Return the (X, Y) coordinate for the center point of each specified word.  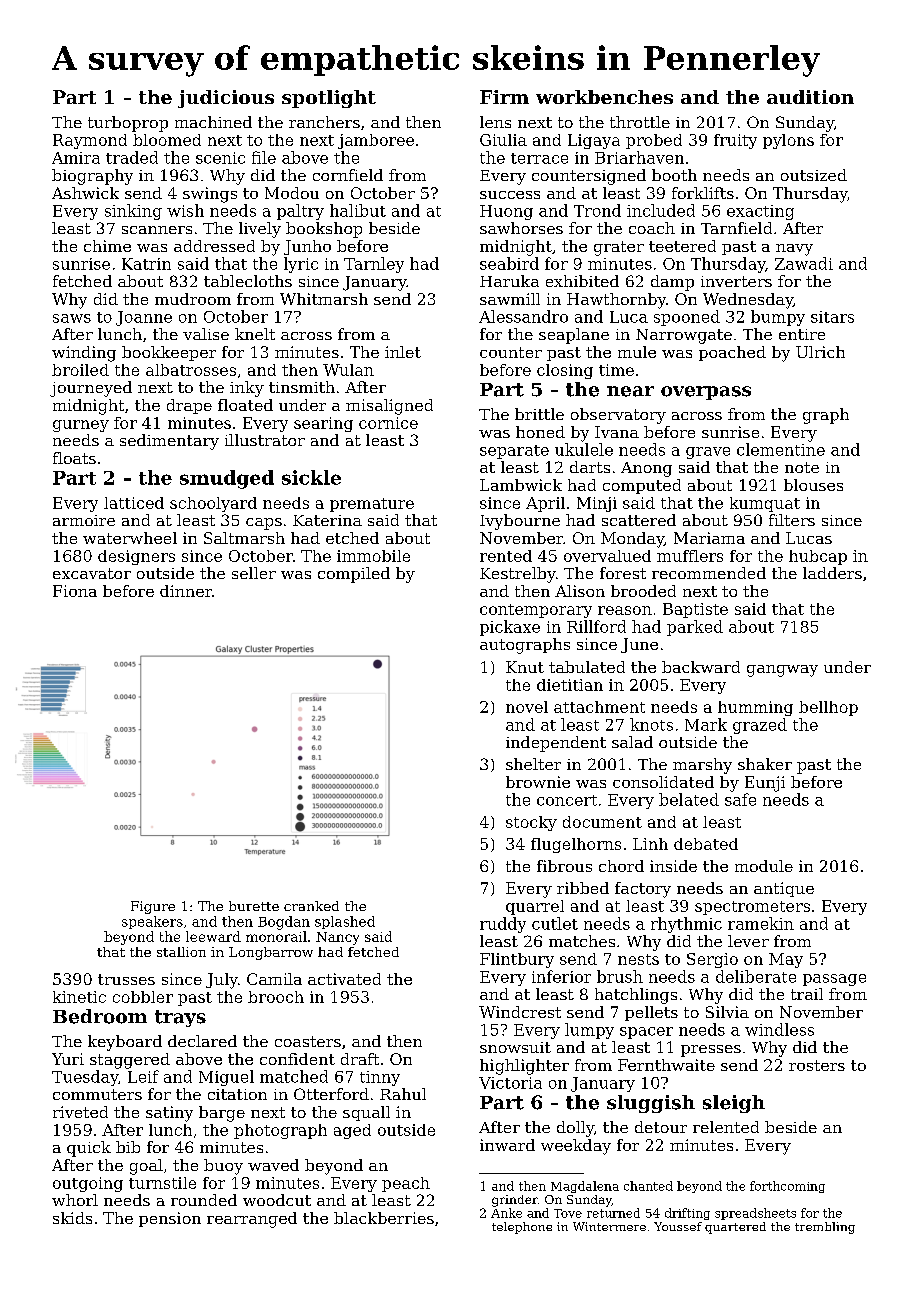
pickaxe (510, 628)
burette (254, 906)
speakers (152, 922)
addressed (214, 246)
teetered (682, 246)
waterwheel (130, 538)
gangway (782, 671)
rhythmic (686, 925)
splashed (345, 922)
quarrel (535, 907)
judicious (226, 99)
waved (273, 1165)
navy (794, 250)
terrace (539, 158)
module (764, 866)
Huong (506, 212)
